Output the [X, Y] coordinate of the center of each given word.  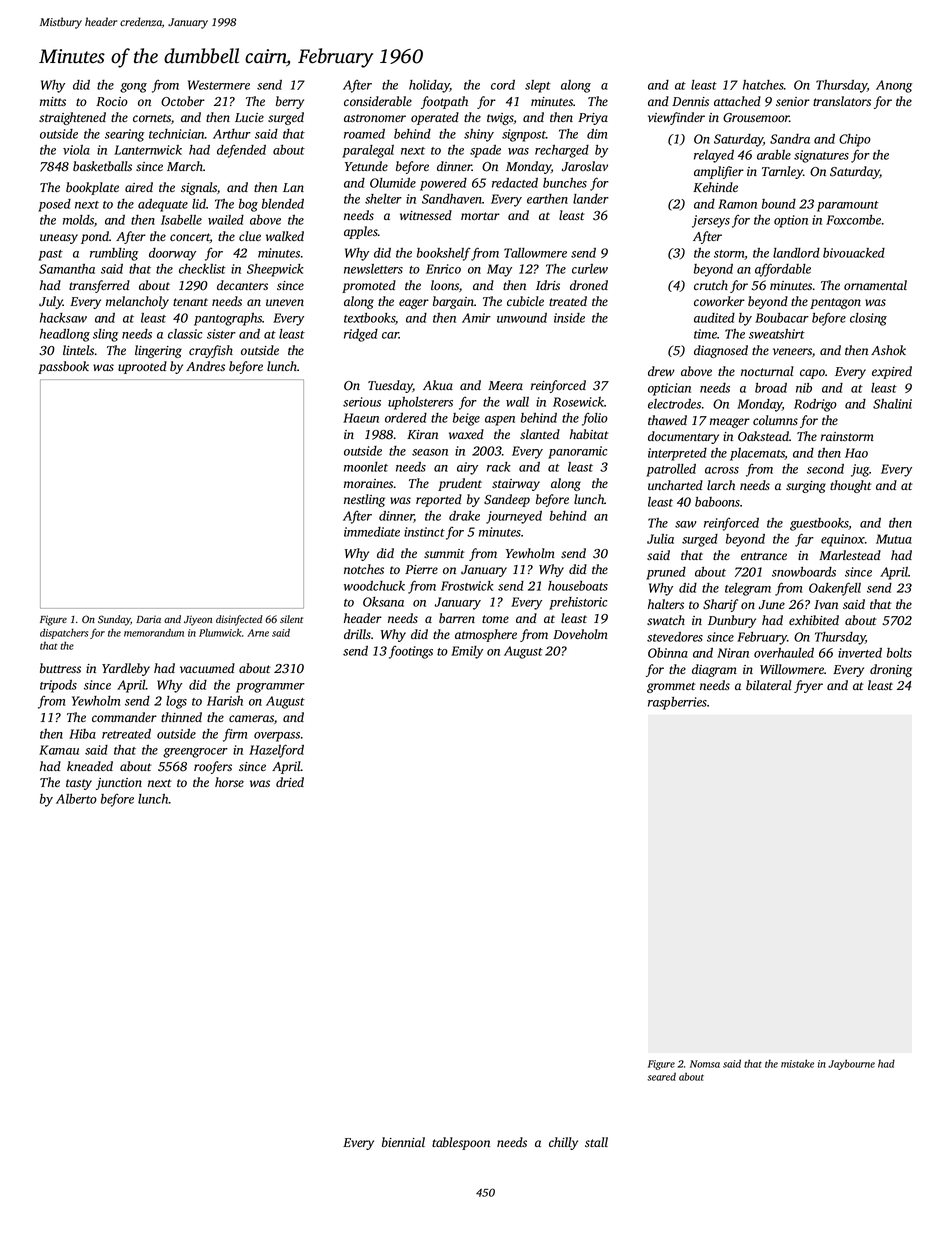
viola [76, 150]
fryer [808, 686]
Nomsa [705, 1064]
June [772, 605]
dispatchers [64, 633]
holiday [429, 86]
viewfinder [676, 118]
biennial [403, 1142]
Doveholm [580, 634]
